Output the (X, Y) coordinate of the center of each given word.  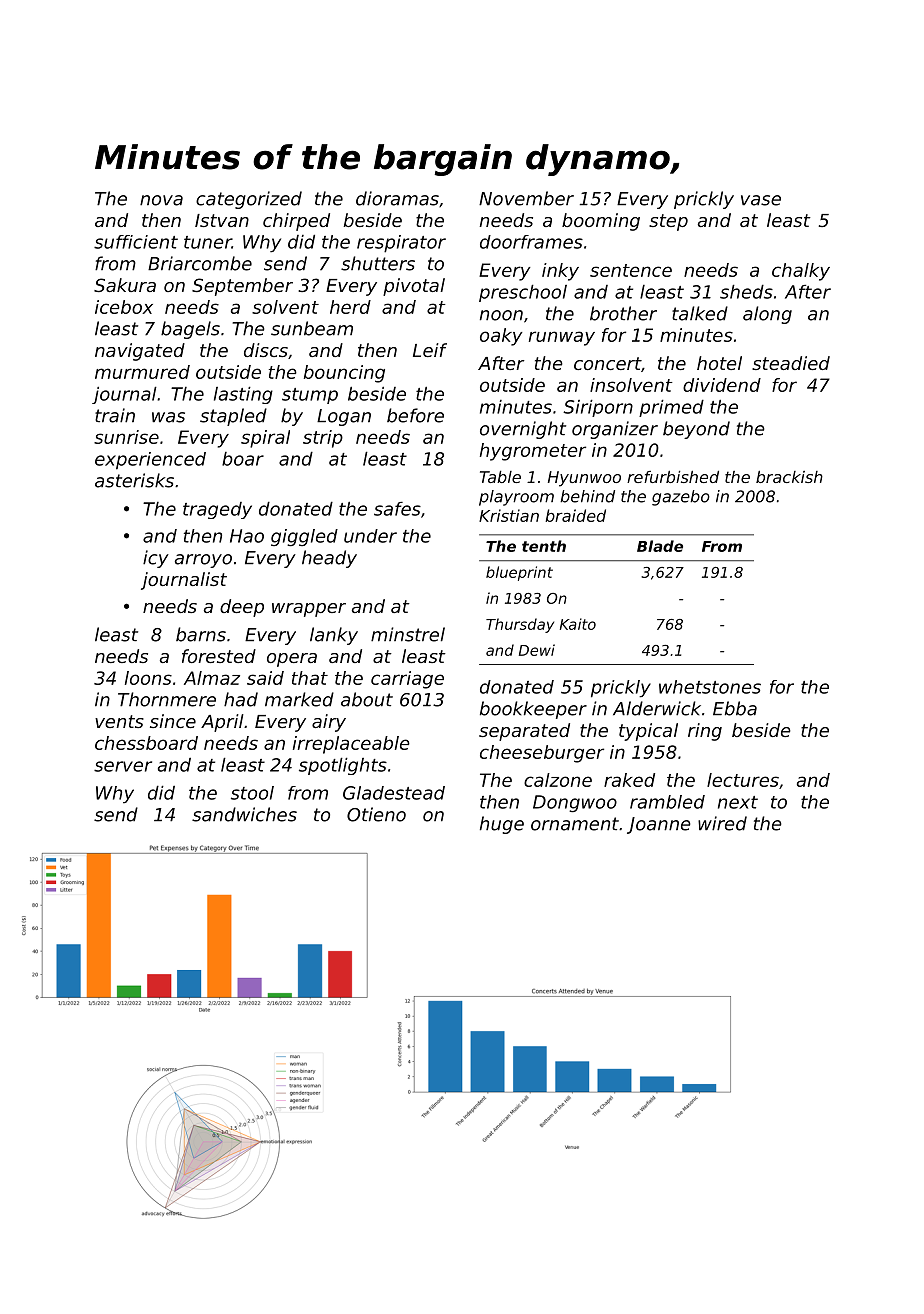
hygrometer (533, 452)
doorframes (531, 242)
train (115, 415)
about (367, 699)
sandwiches (244, 814)
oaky (501, 337)
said (265, 678)
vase (761, 200)
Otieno (376, 814)
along (767, 315)
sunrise (126, 437)
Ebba (735, 708)
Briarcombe (200, 263)
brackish (789, 477)
